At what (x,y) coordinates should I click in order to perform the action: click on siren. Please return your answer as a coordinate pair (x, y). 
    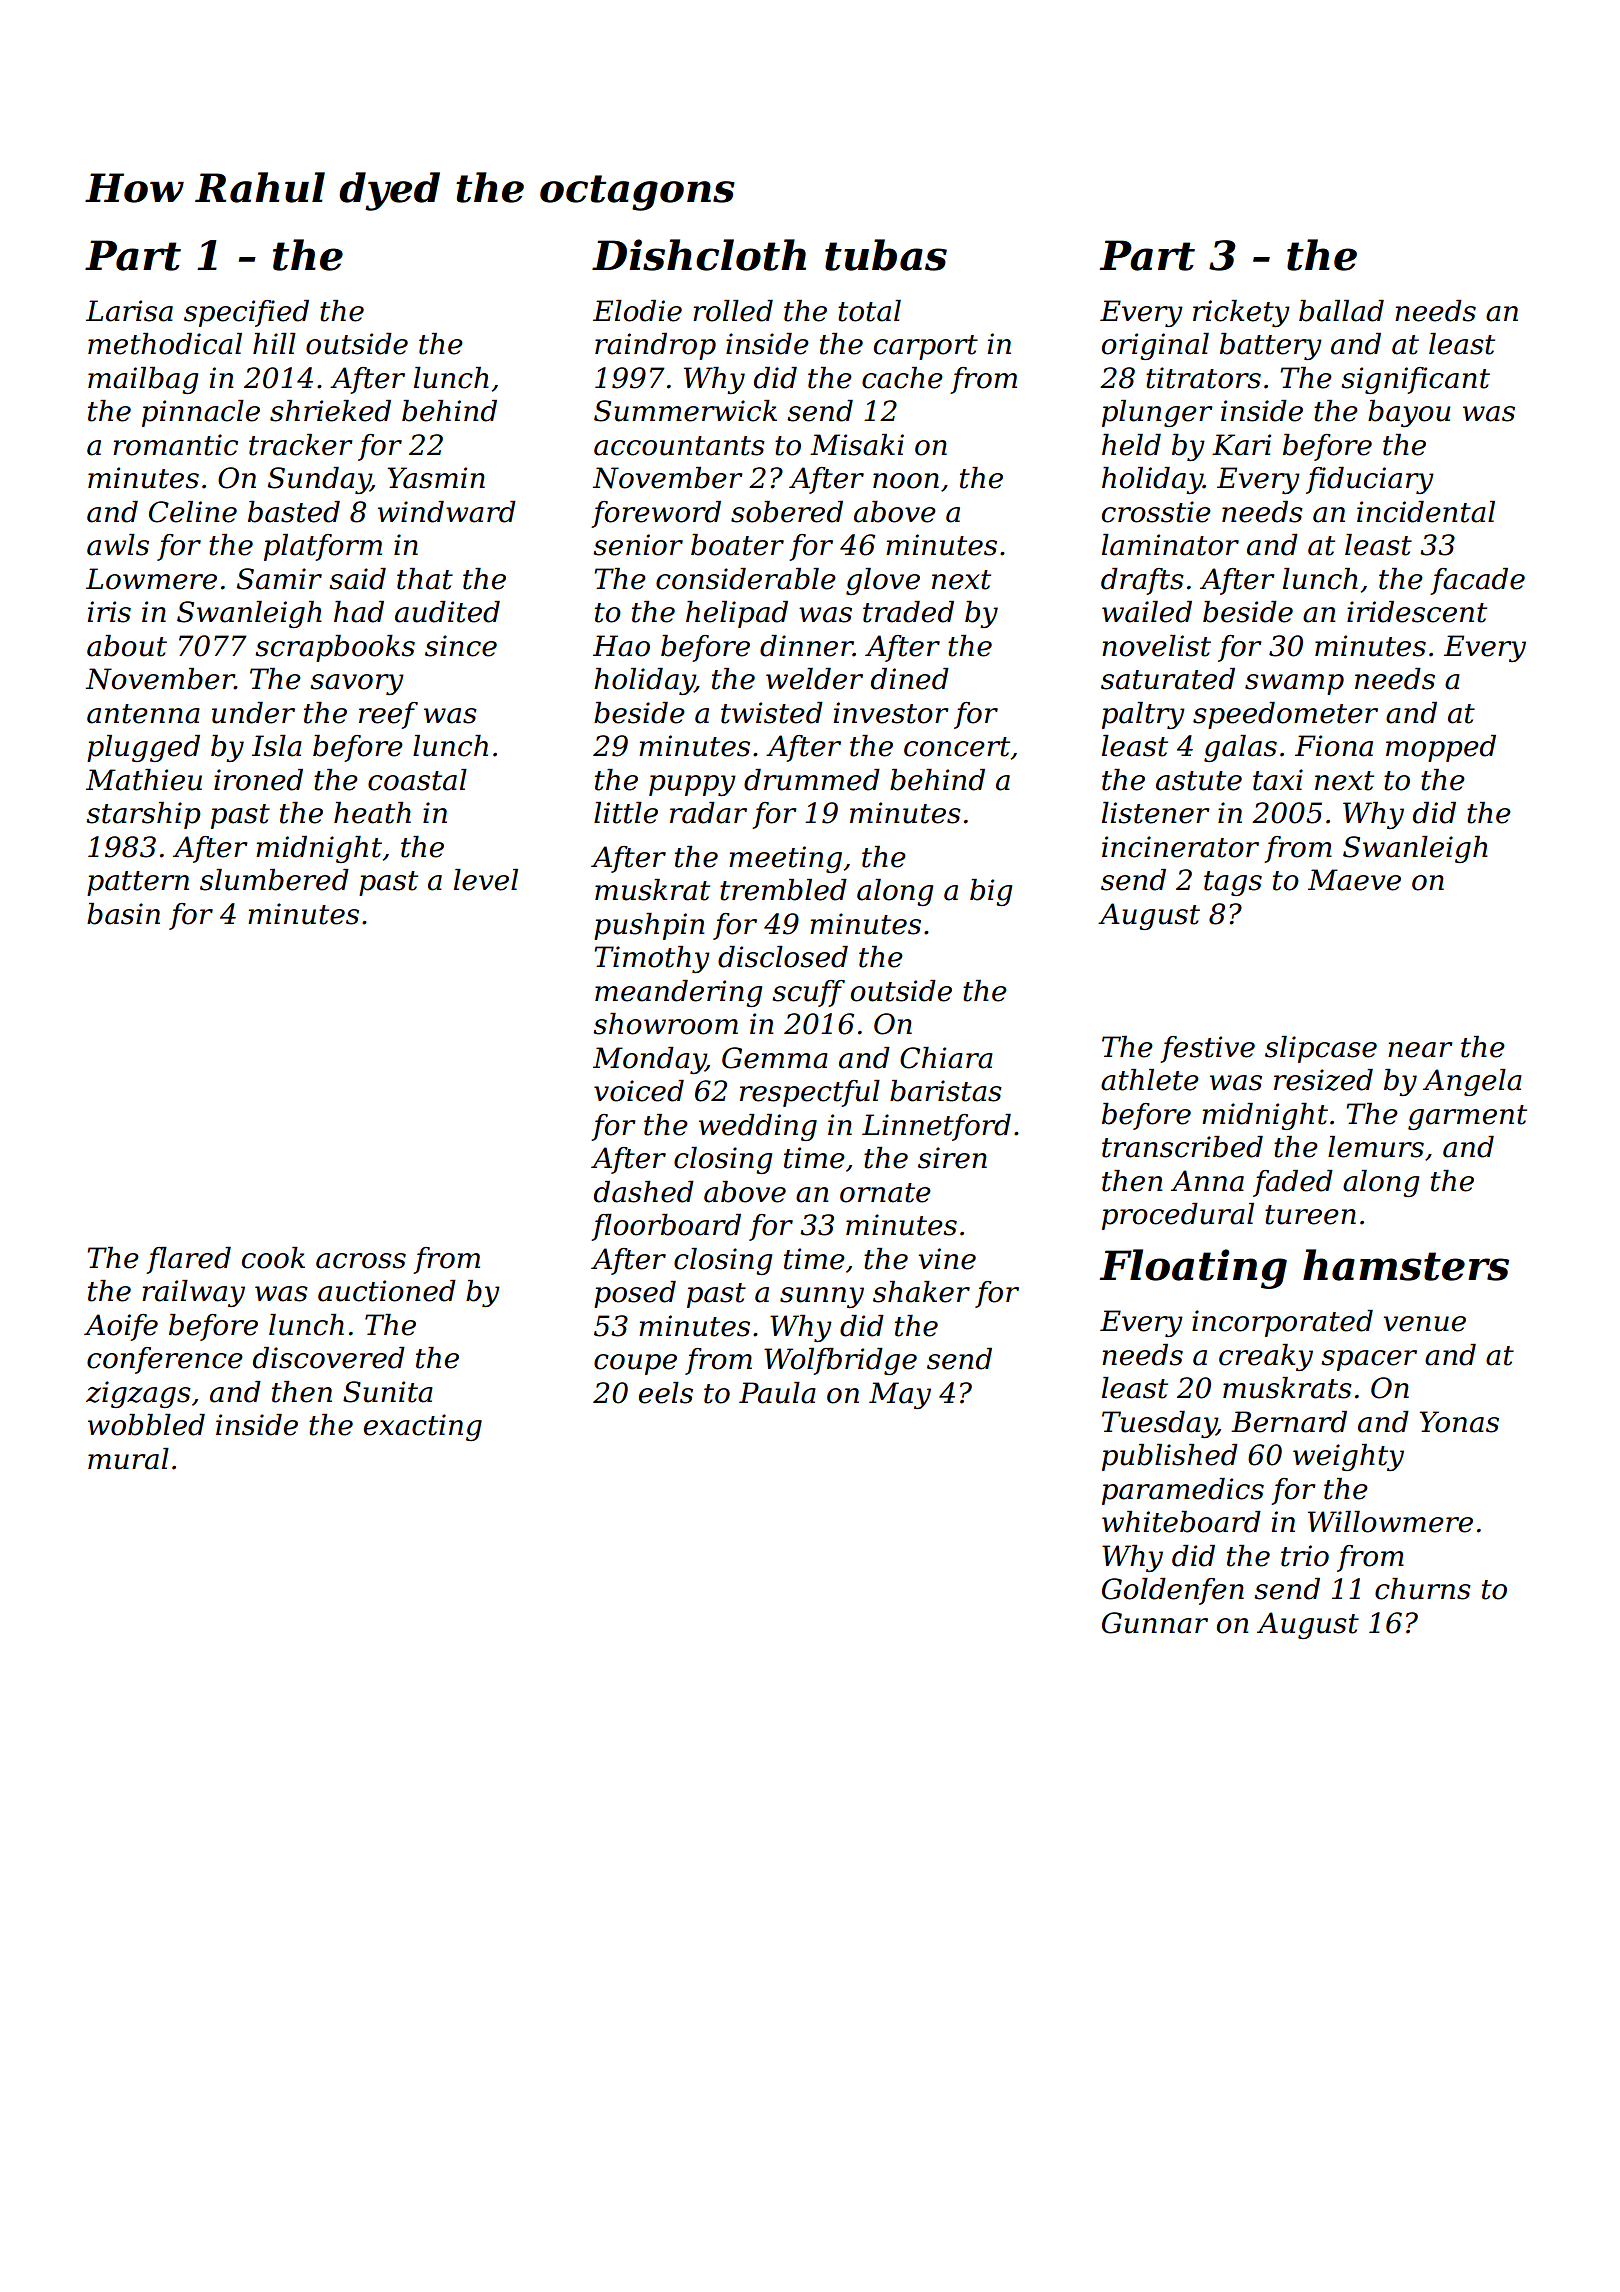
    Looking at the image, I should click on (952, 1158).
